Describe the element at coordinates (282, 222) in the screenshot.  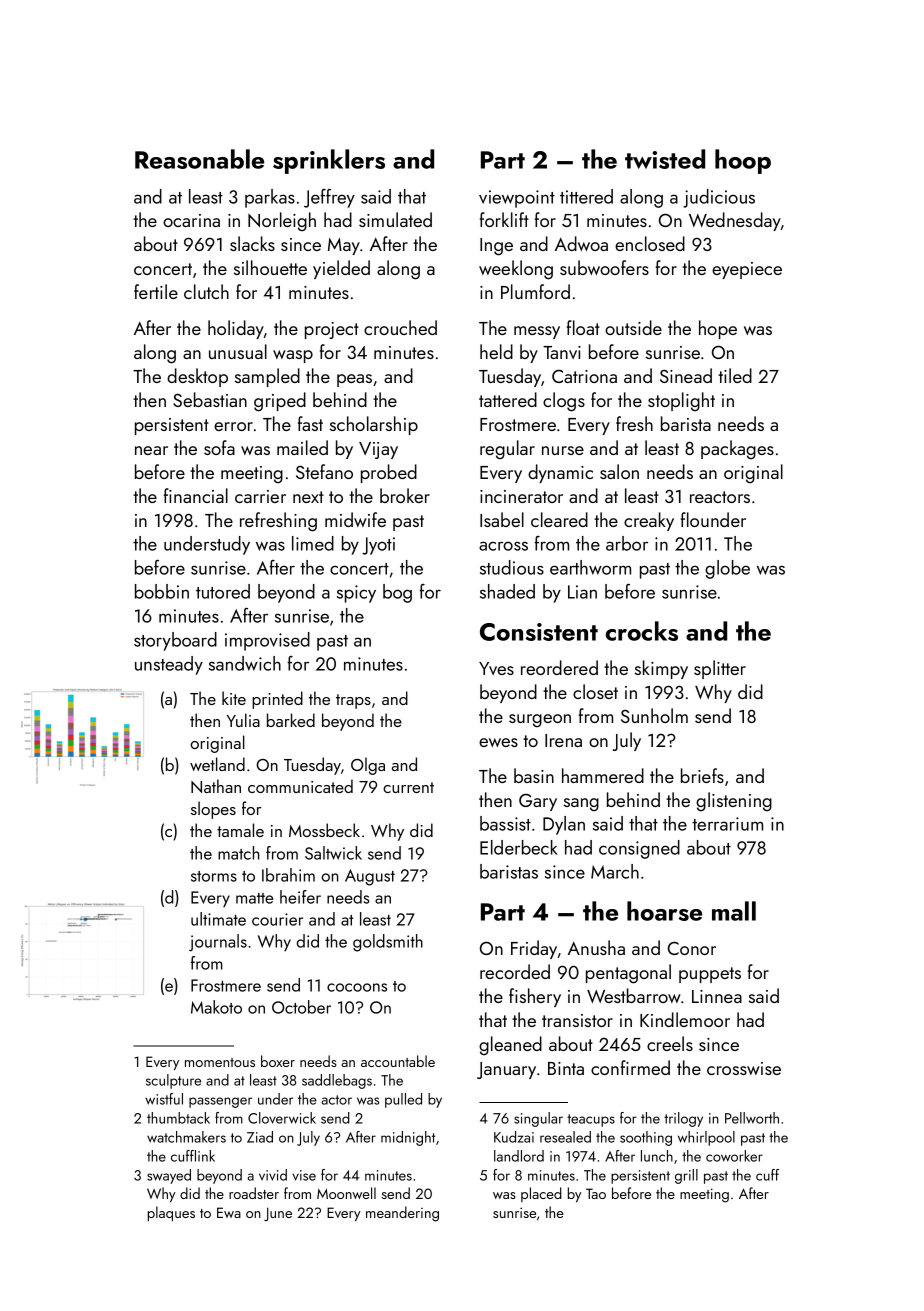
I see `Norleigh` at that location.
